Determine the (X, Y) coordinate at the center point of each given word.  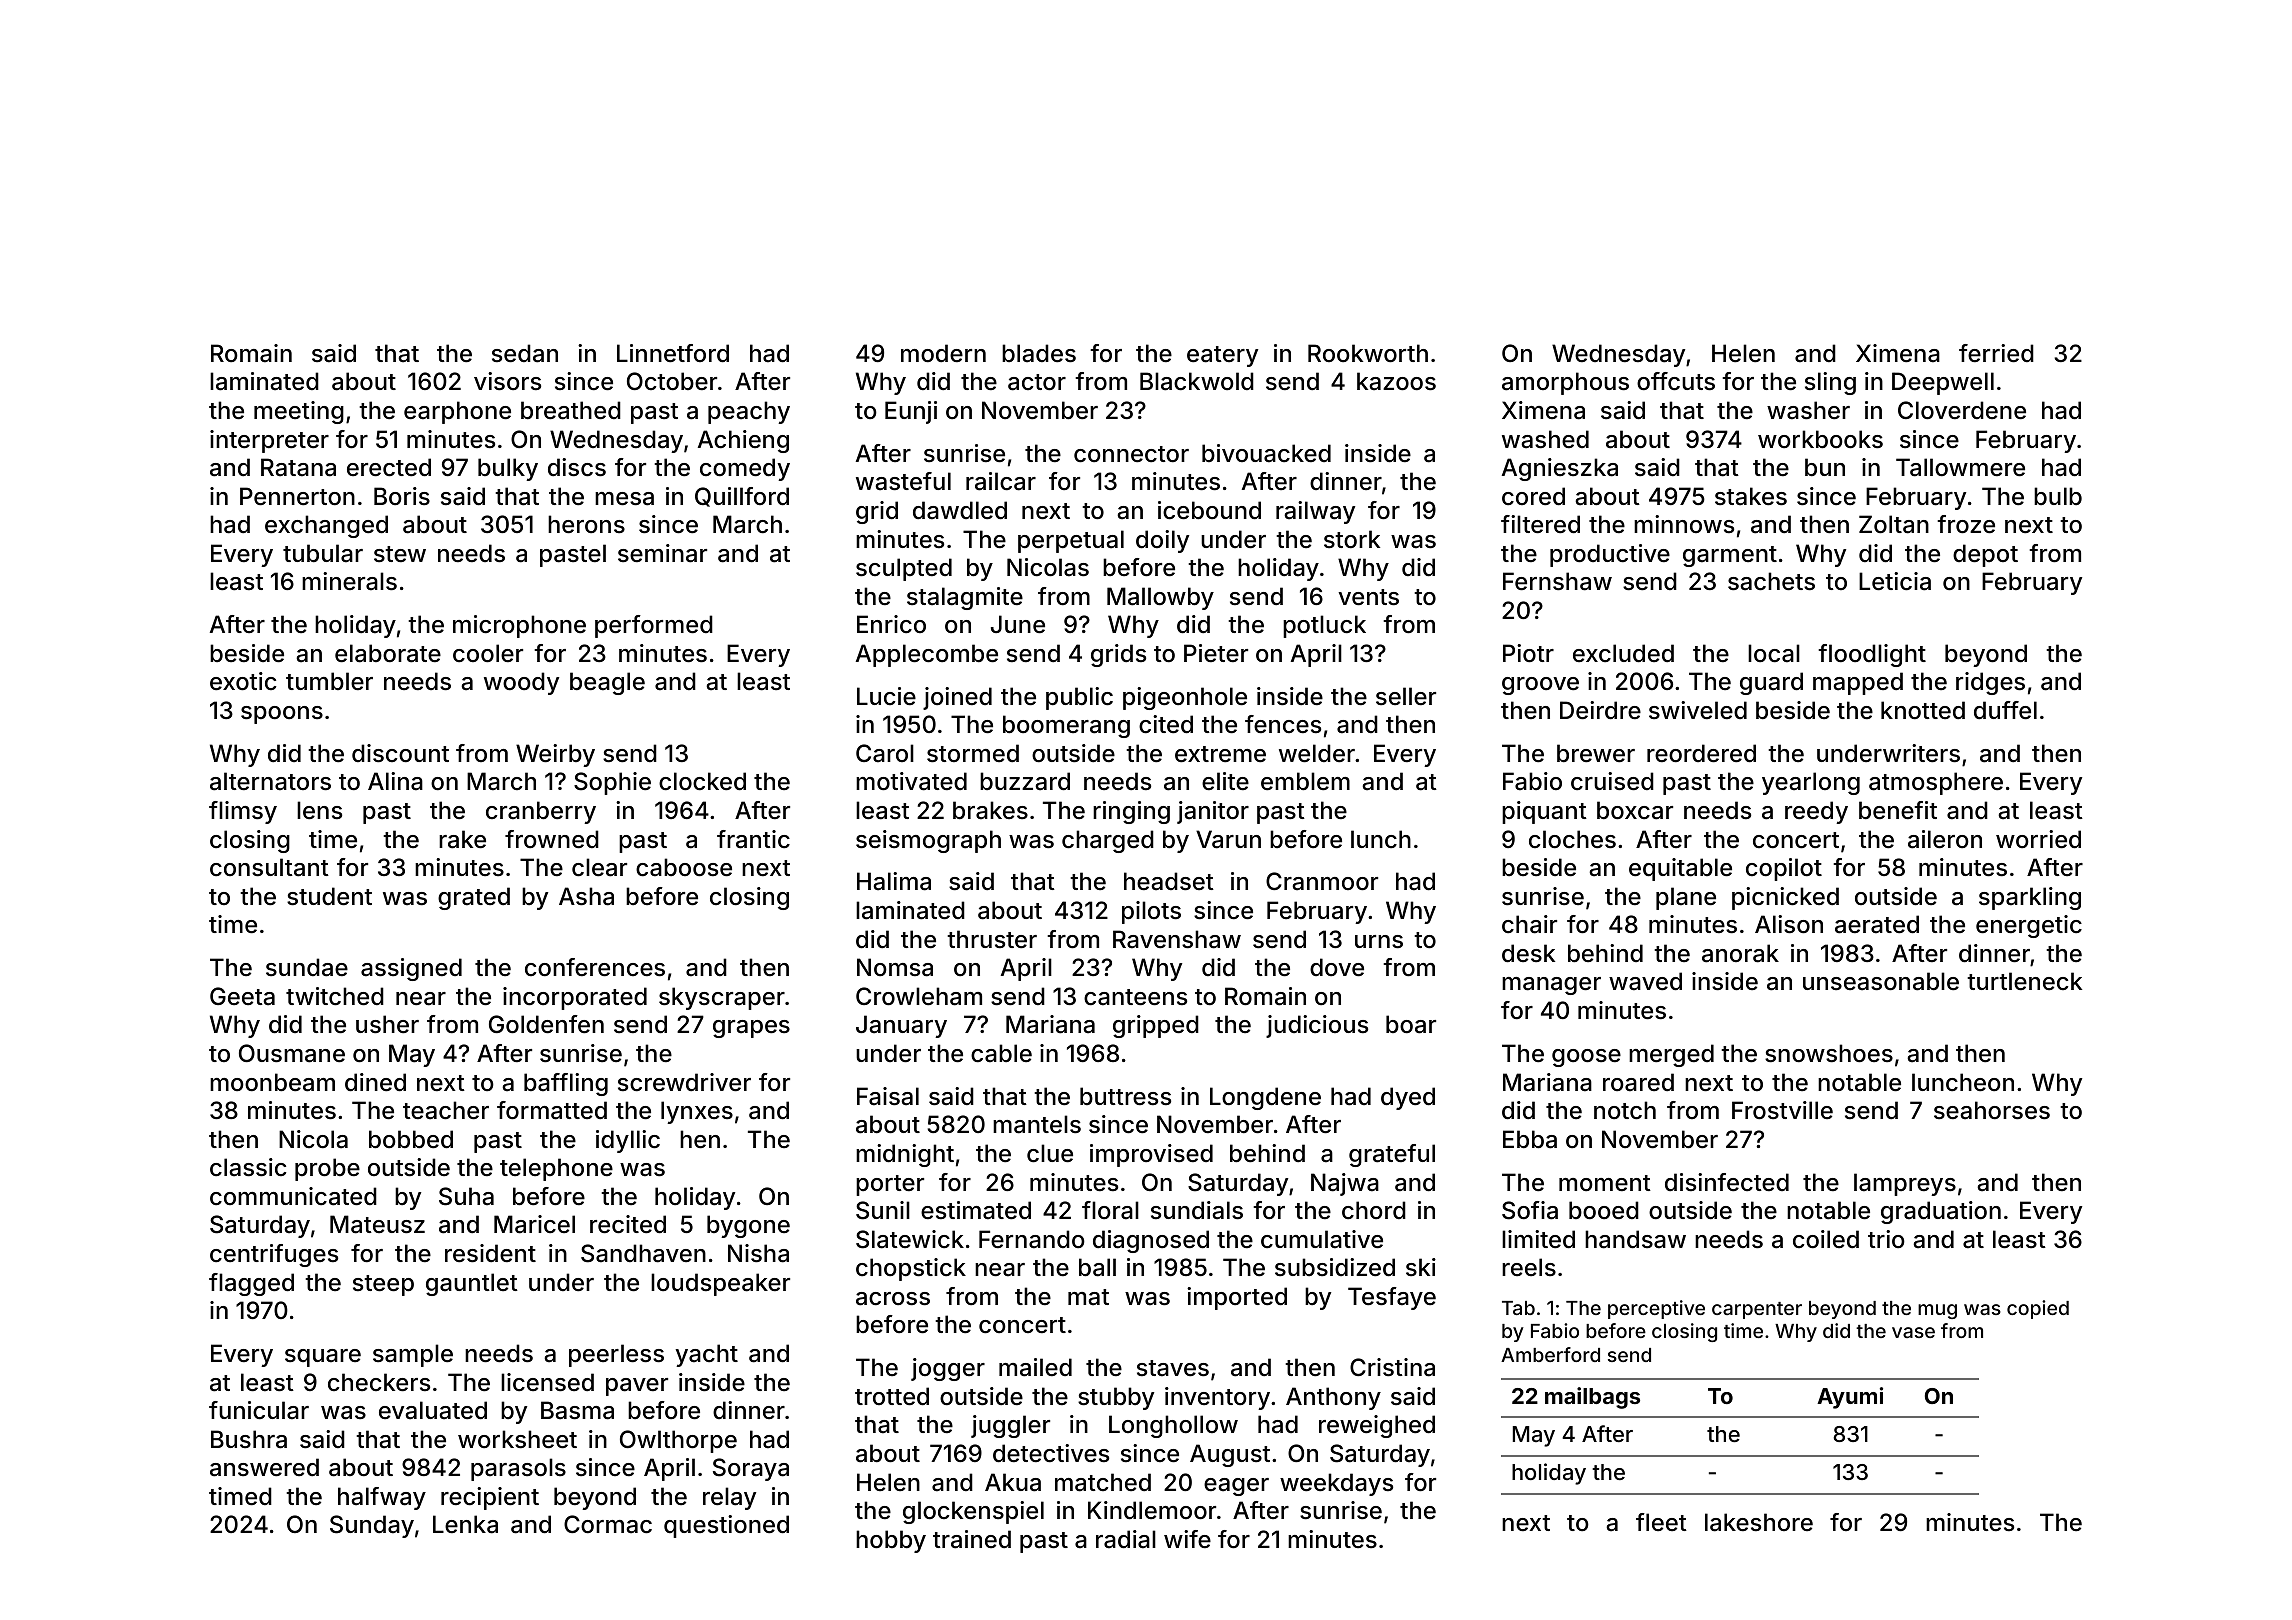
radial (1126, 1539)
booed (1604, 1210)
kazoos (1396, 381)
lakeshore (1759, 1522)
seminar (662, 553)
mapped (1858, 683)
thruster (992, 939)
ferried (1996, 353)
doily (1162, 541)
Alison (1789, 924)
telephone (556, 1169)
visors (507, 381)
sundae (307, 967)
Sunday (372, 1526)
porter (890, 1185)
